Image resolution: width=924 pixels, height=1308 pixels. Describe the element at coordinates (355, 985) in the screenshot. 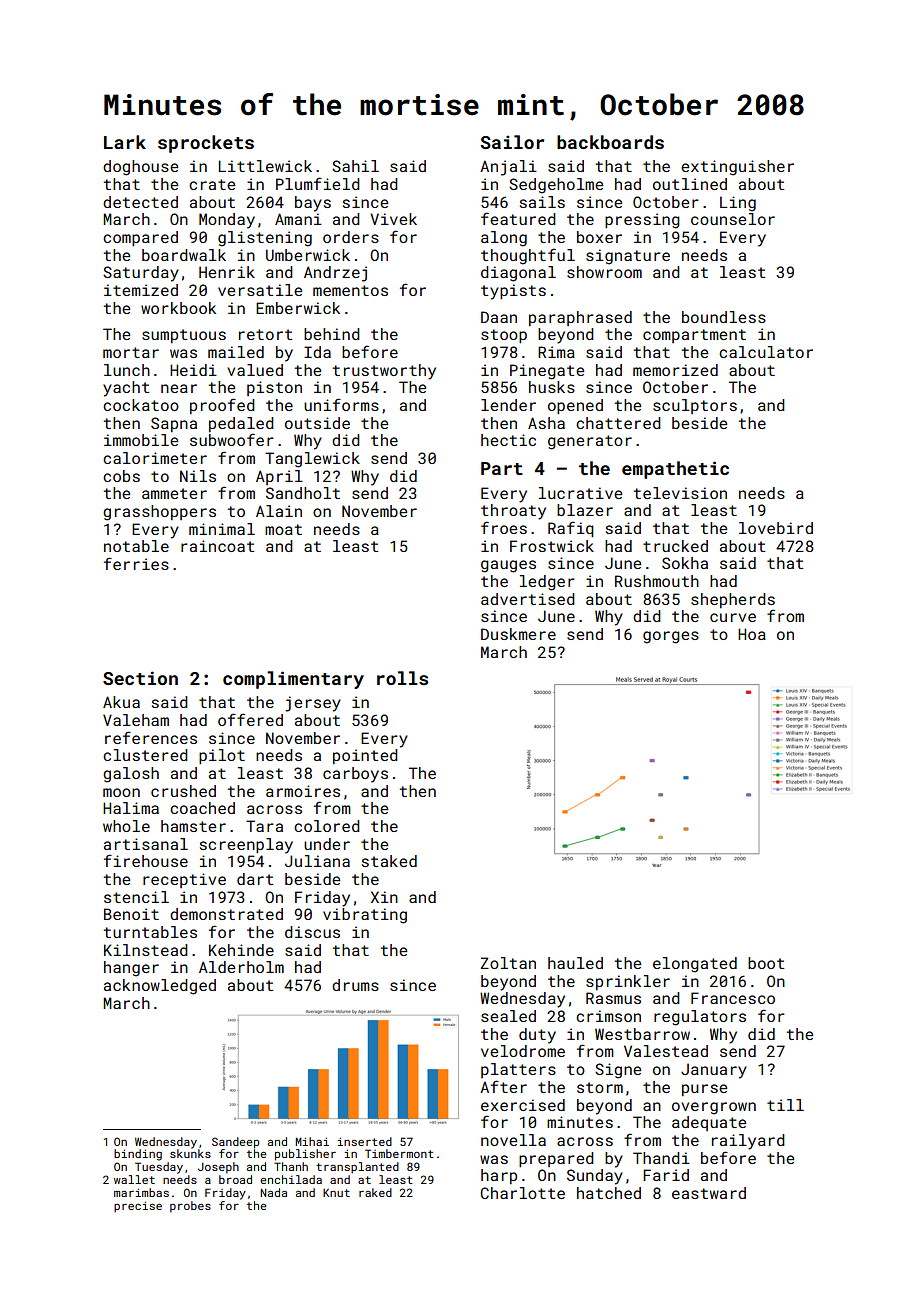

I see `drums` at that location.
